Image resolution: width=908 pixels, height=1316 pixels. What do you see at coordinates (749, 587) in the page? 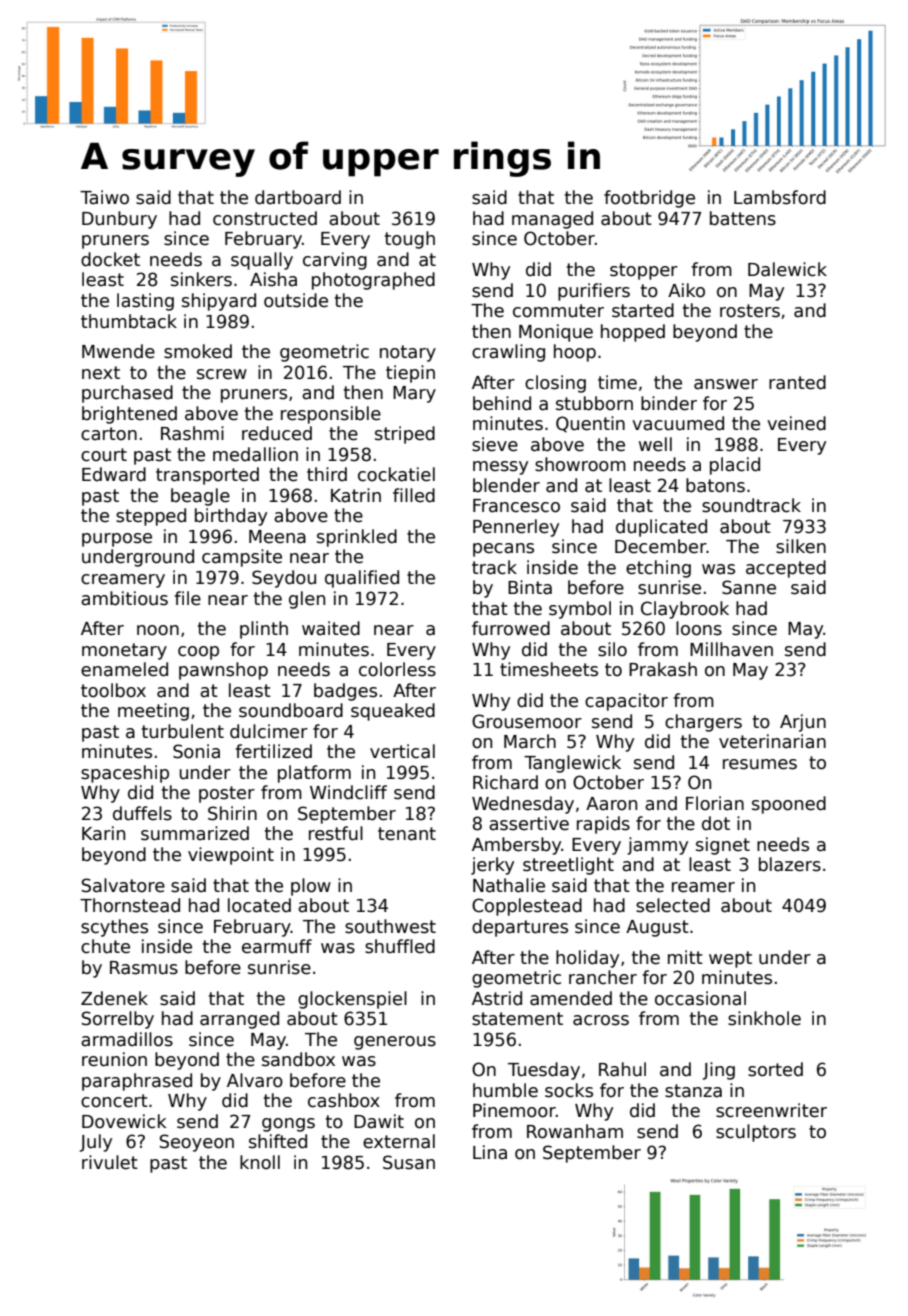
I see `Sanne` at bounding box center [749, 587].
